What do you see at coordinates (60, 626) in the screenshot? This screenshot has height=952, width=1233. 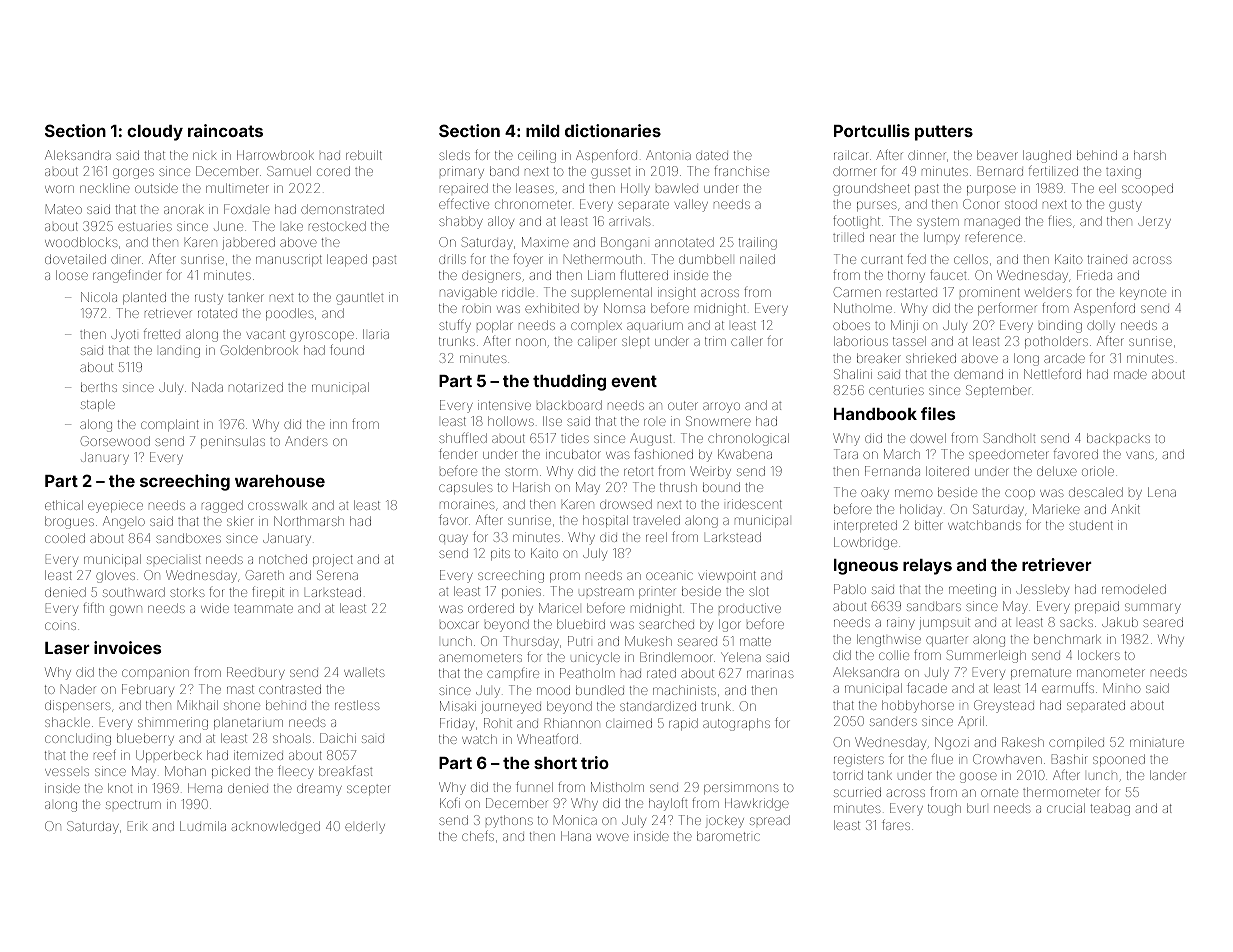 I see `coins` at bounding box center [60, 626].
